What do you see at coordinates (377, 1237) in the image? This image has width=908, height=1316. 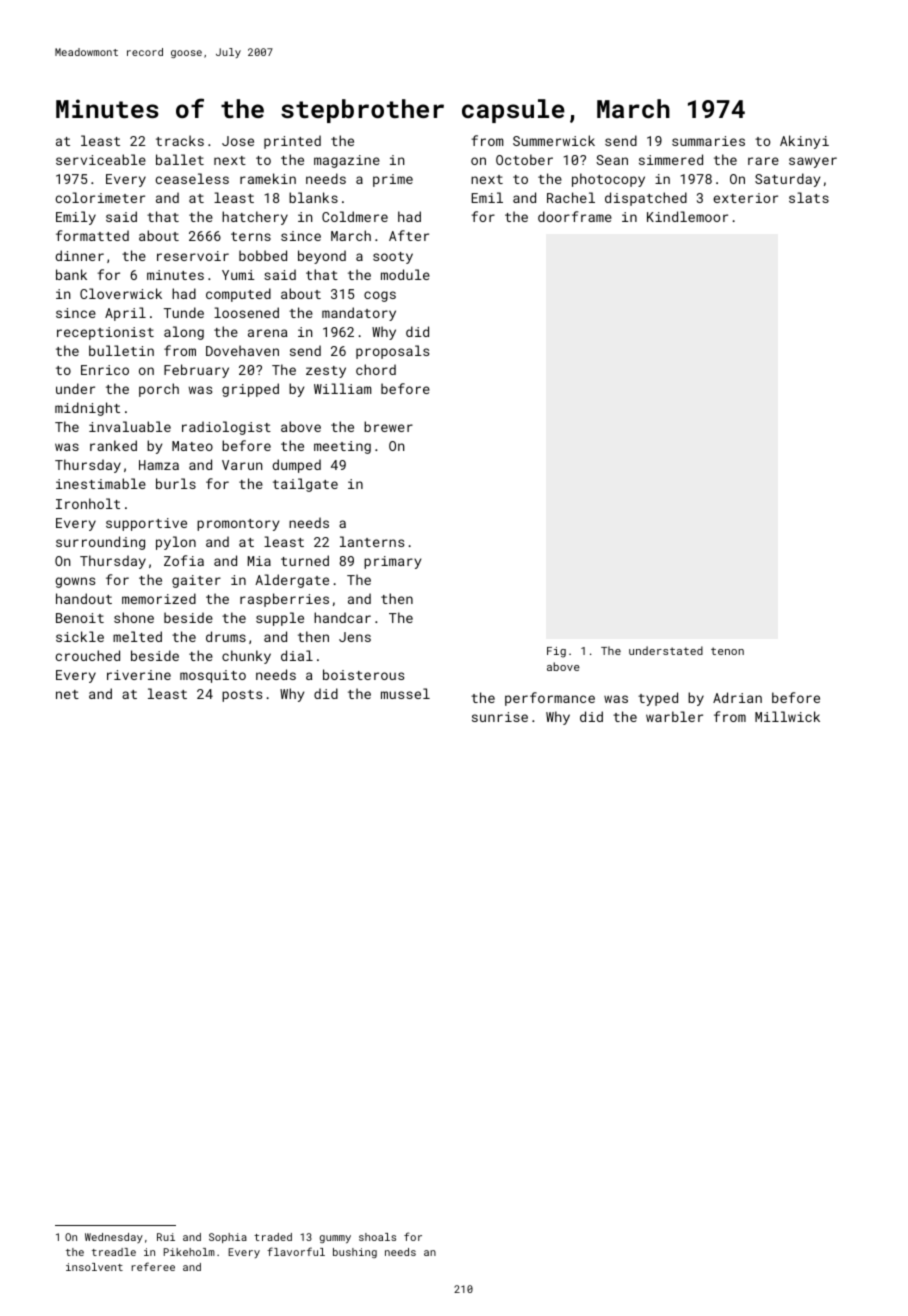 I see `shoals` at bounding box center [377, 1237].
